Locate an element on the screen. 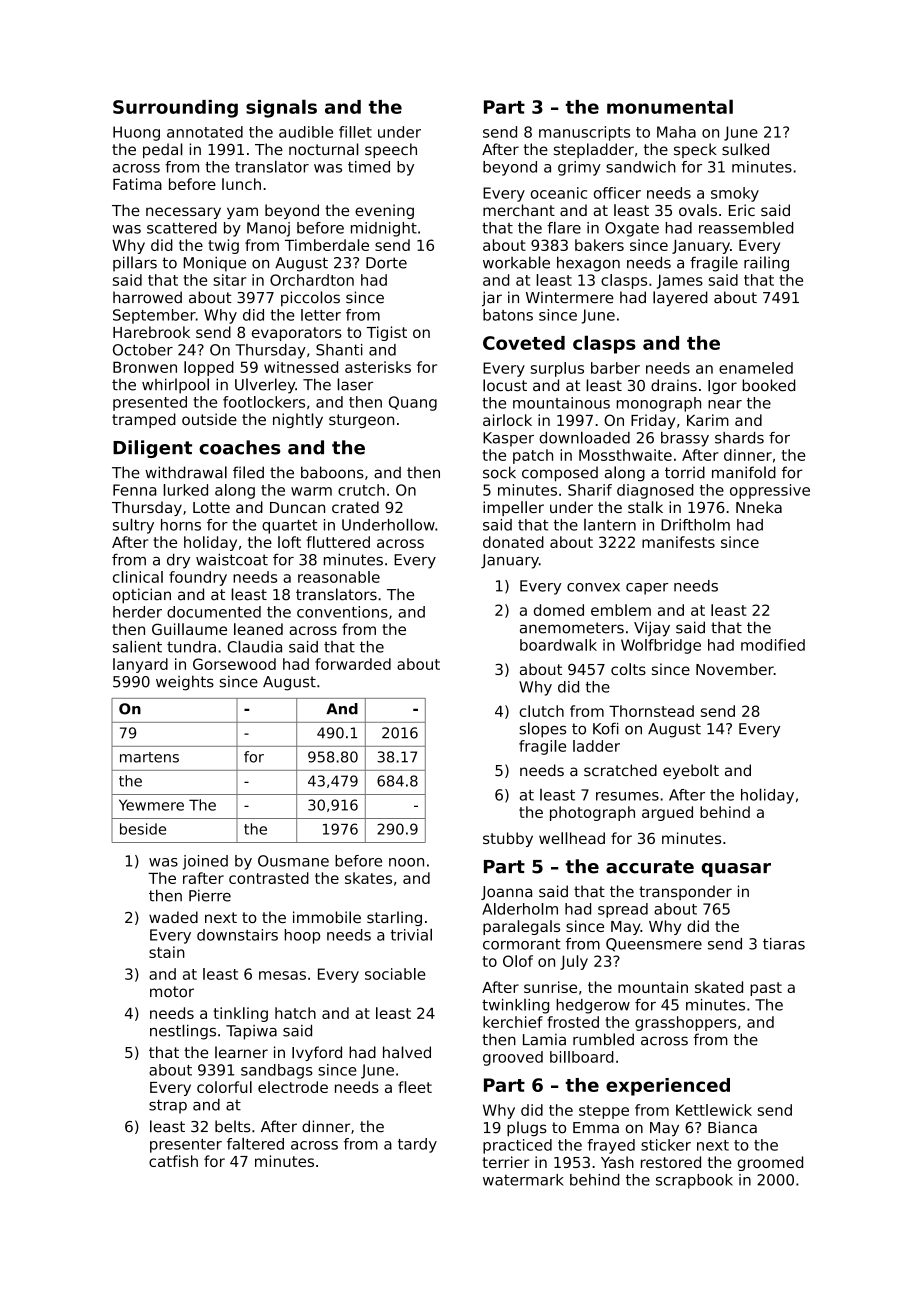  sulked is located at coordinates (745, 149).
